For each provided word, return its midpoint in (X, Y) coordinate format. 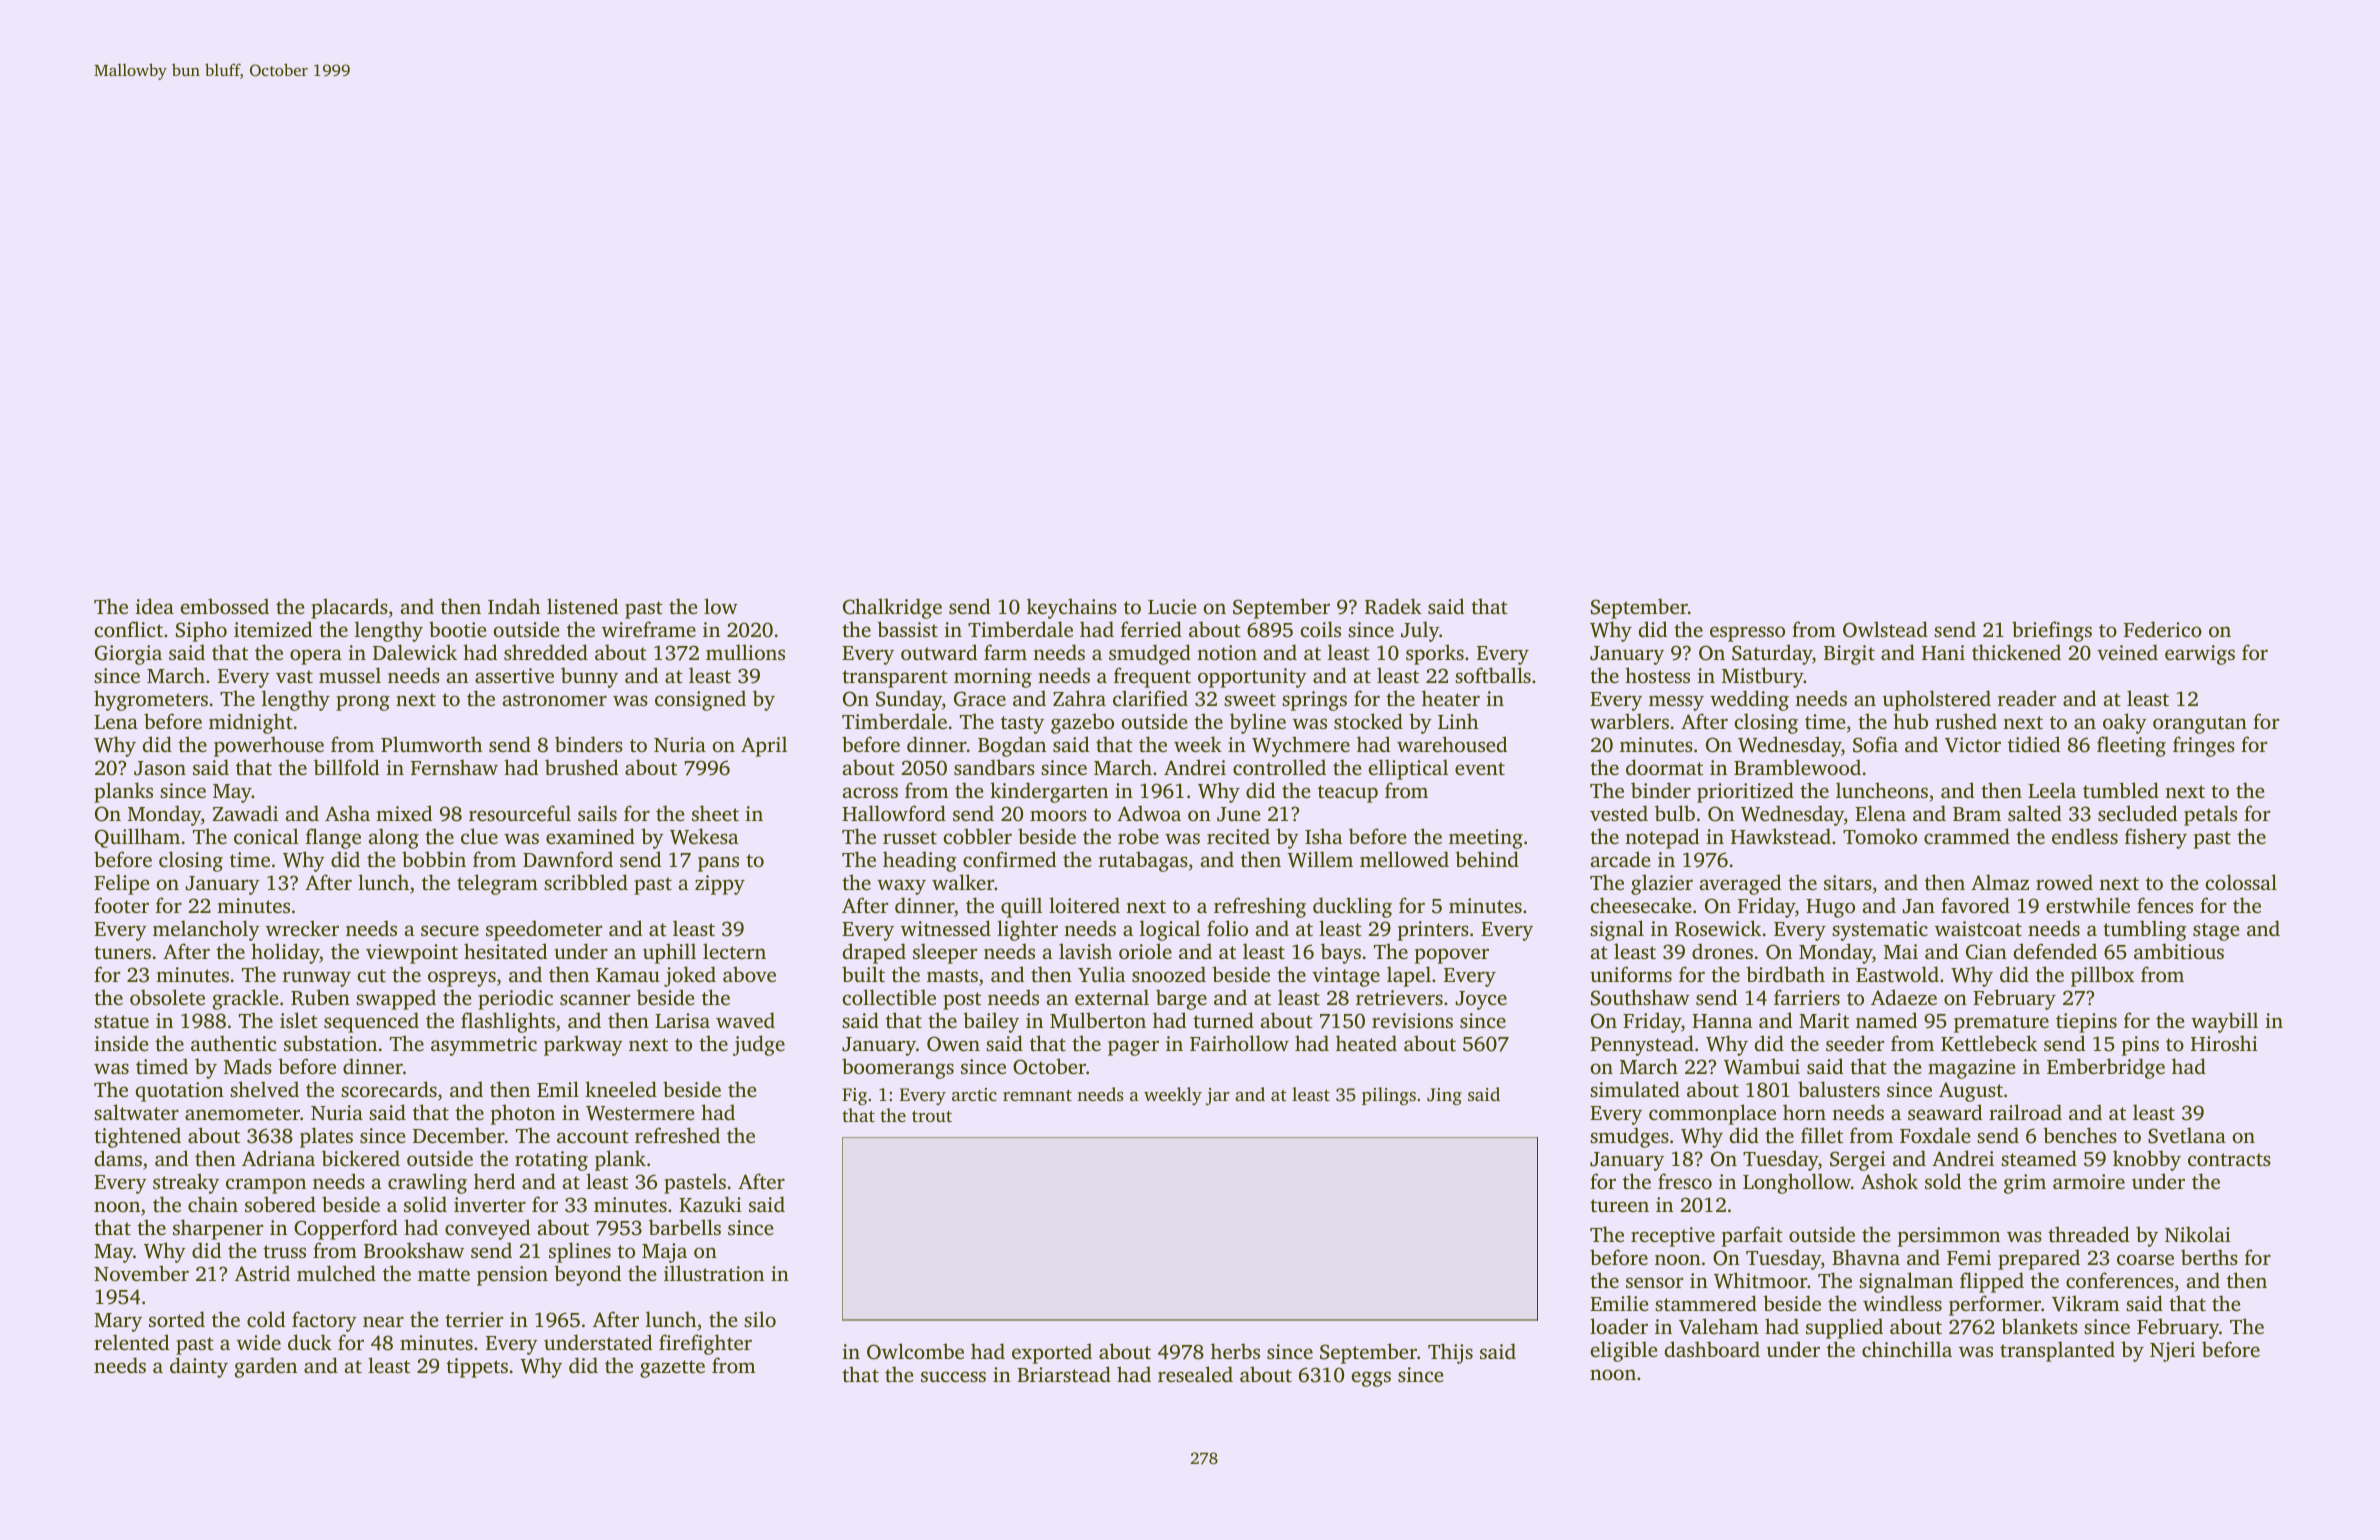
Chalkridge (892, 608)
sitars (1848, 882)
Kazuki (710, 1204)
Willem (1320, 859)
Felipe (122, 884)
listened (582, 606)
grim (2025, 1184)
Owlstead (1885, 629)
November (141, 1273)
